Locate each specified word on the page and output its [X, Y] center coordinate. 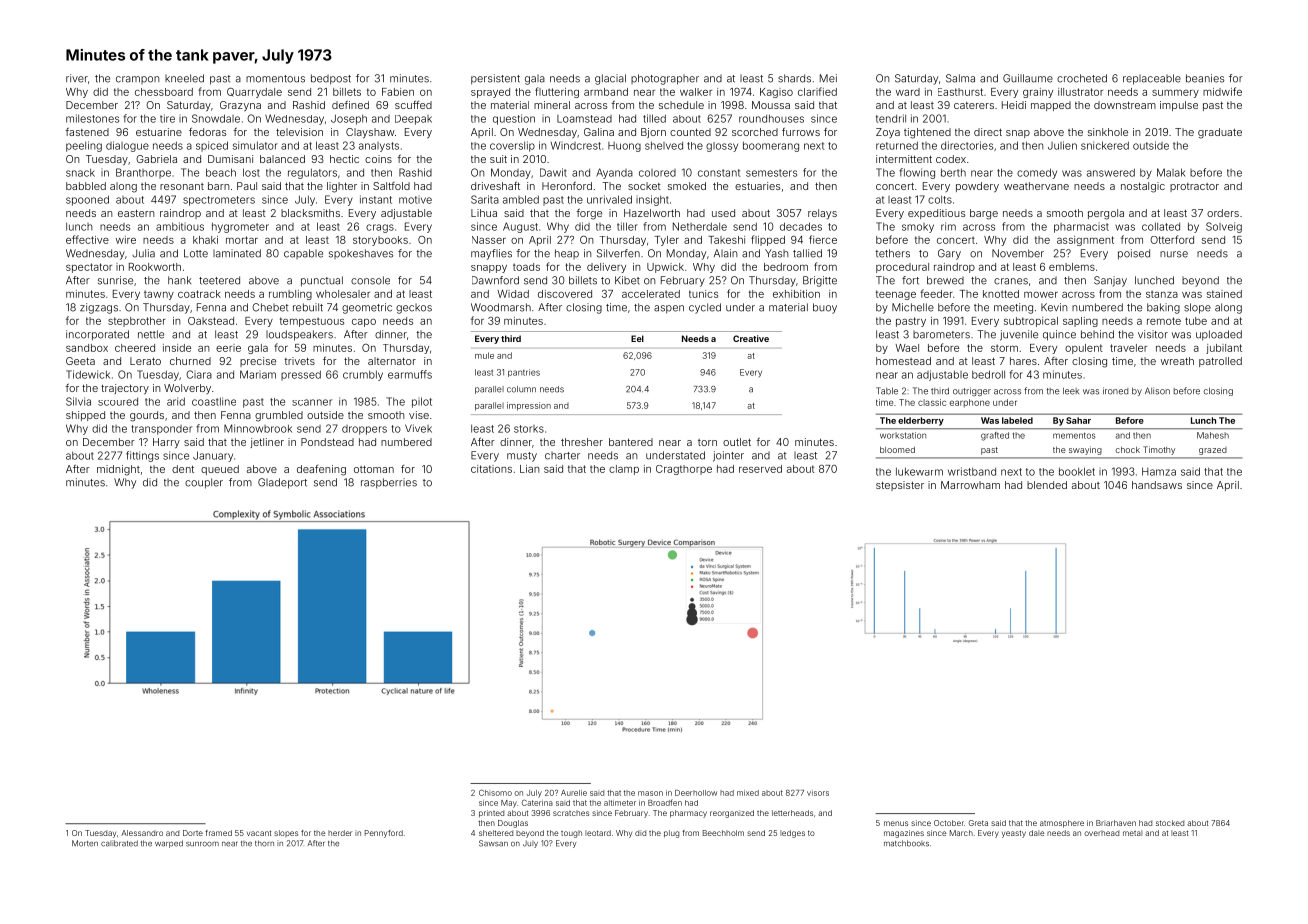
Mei [828, 78]
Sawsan [493, 843]
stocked [1170, 823]
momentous [275, 79]
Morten [85, 843]
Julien [1062, 145]
